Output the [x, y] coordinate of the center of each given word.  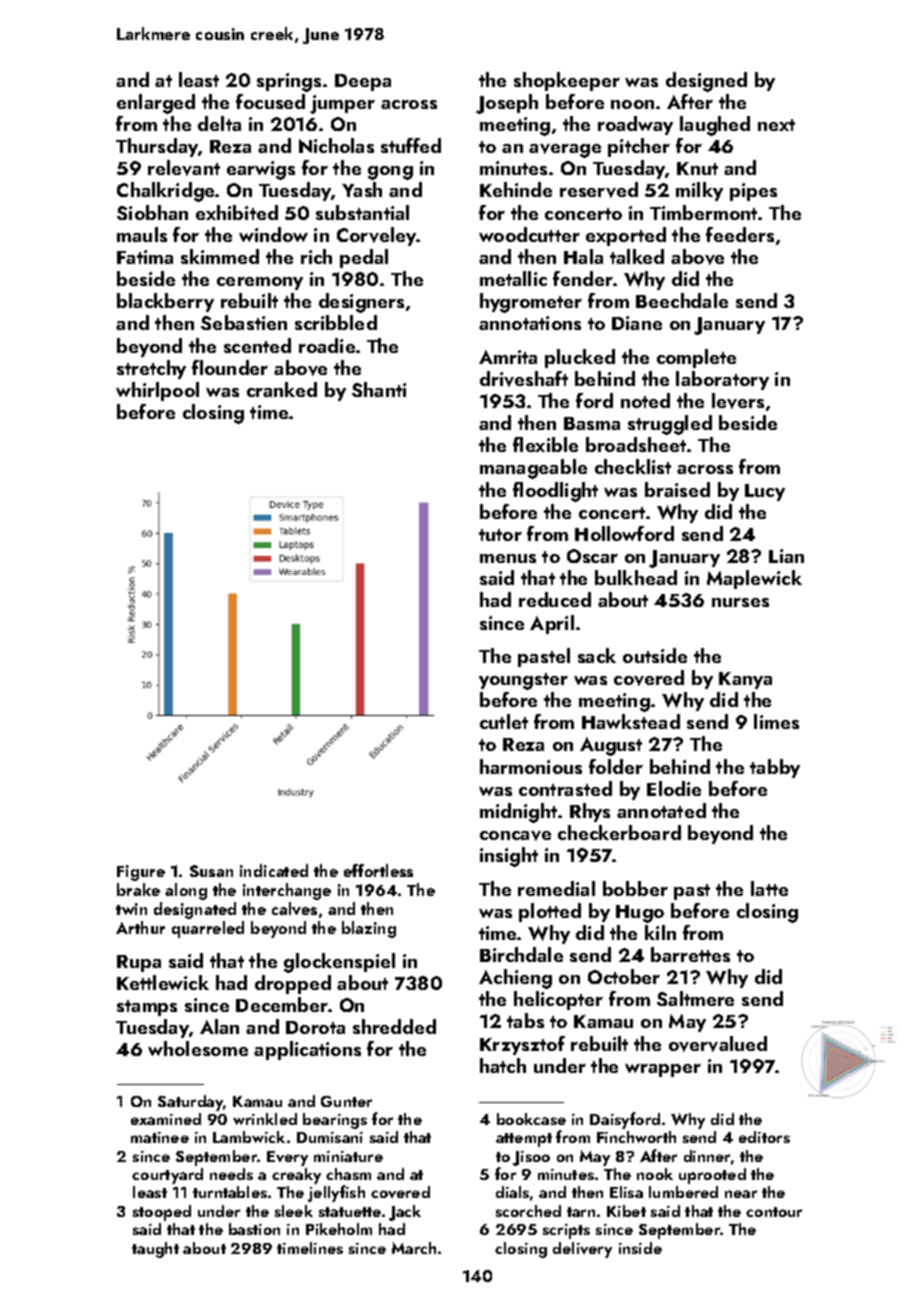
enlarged [156, 104]
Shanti [379, 389]
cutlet [504, 721]
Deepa [363, 82]
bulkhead [636, 577]
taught [155, 1250]
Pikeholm [339, 1229]
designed [706, 82]
